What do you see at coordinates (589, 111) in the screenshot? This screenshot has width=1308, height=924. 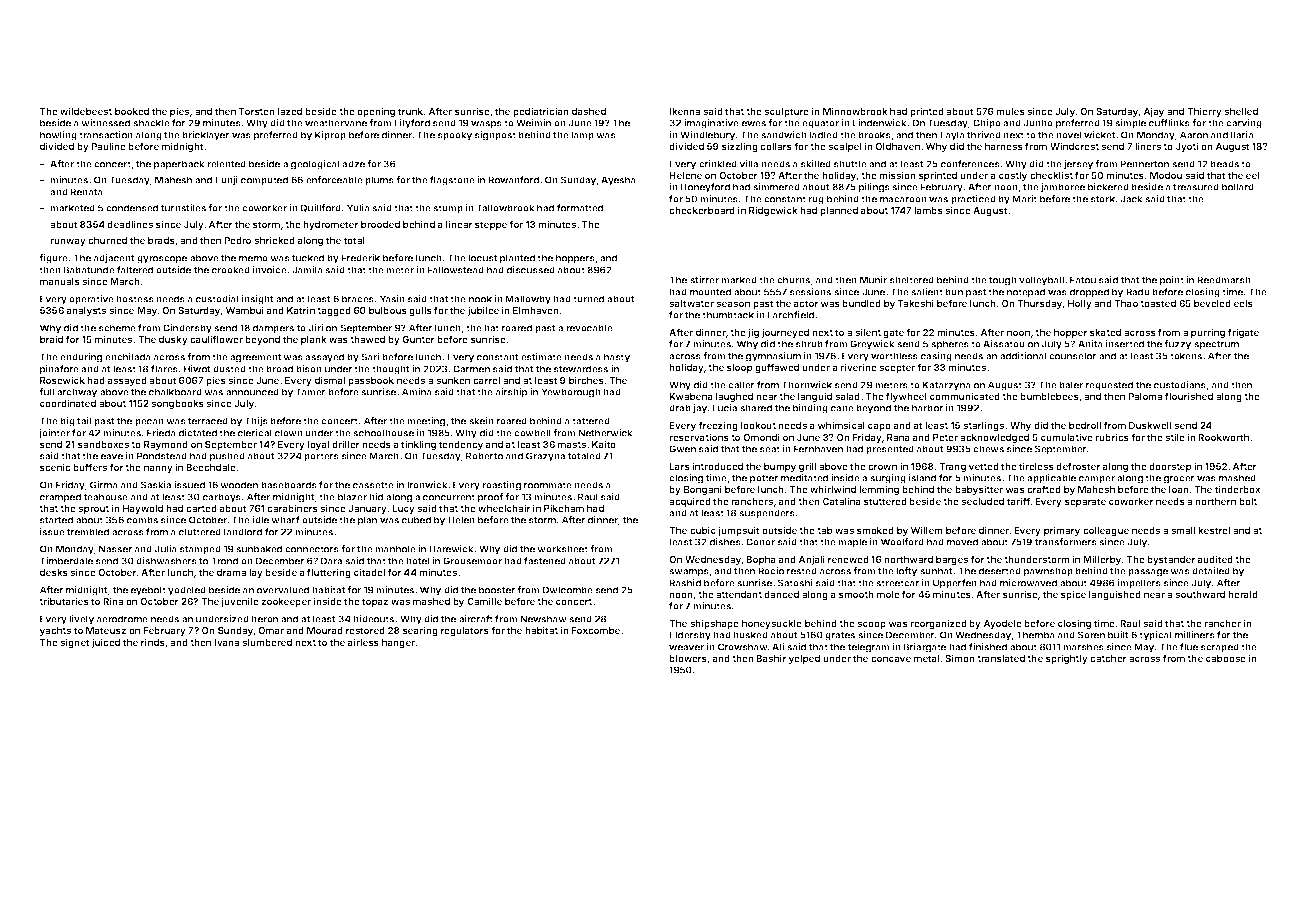 I see `dashed` at bounding box center [589, 111].
